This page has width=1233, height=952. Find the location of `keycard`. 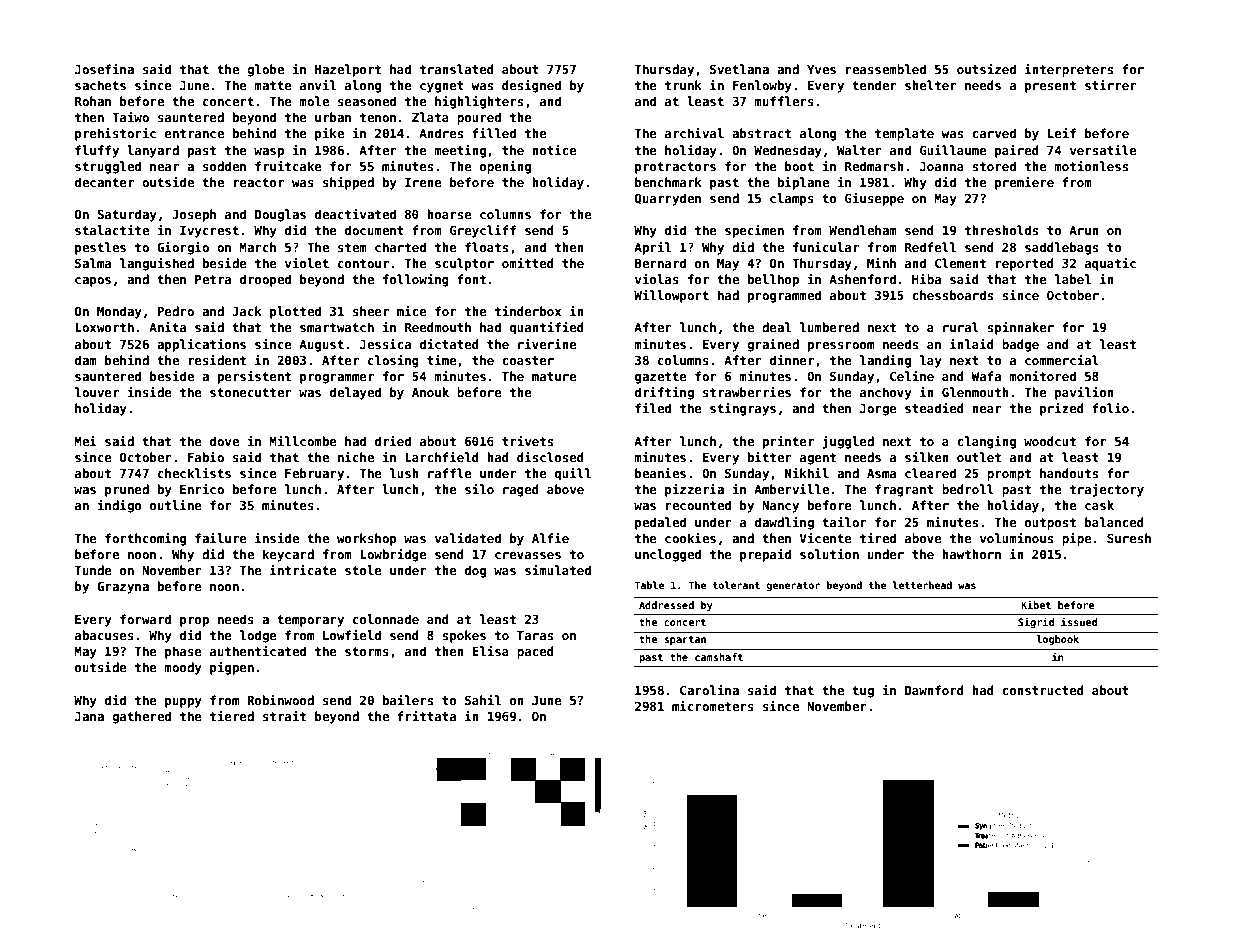

keycard is located at coordinates (288, 555).
